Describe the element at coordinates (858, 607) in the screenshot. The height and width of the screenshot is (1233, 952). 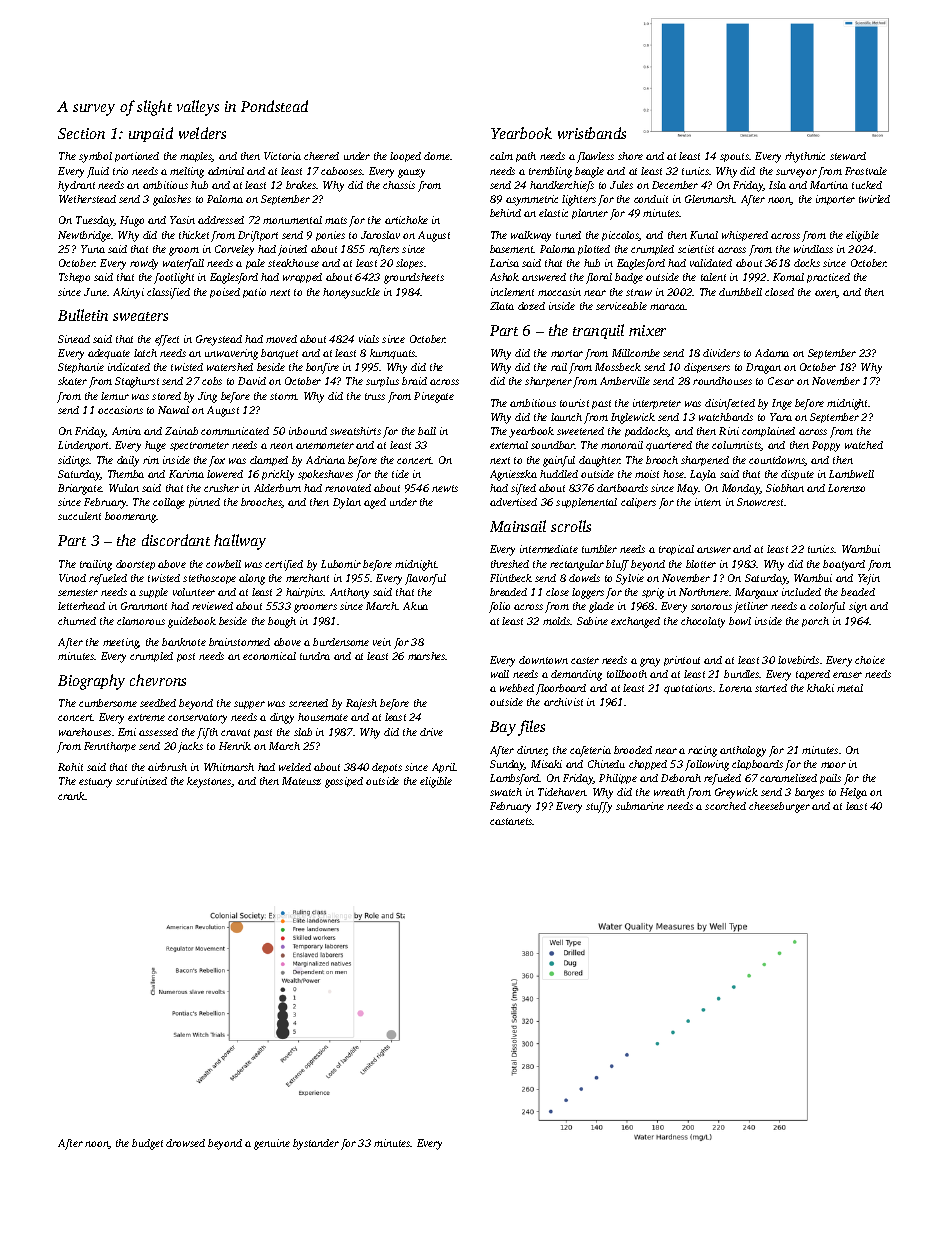
I see `sign` at that location.
